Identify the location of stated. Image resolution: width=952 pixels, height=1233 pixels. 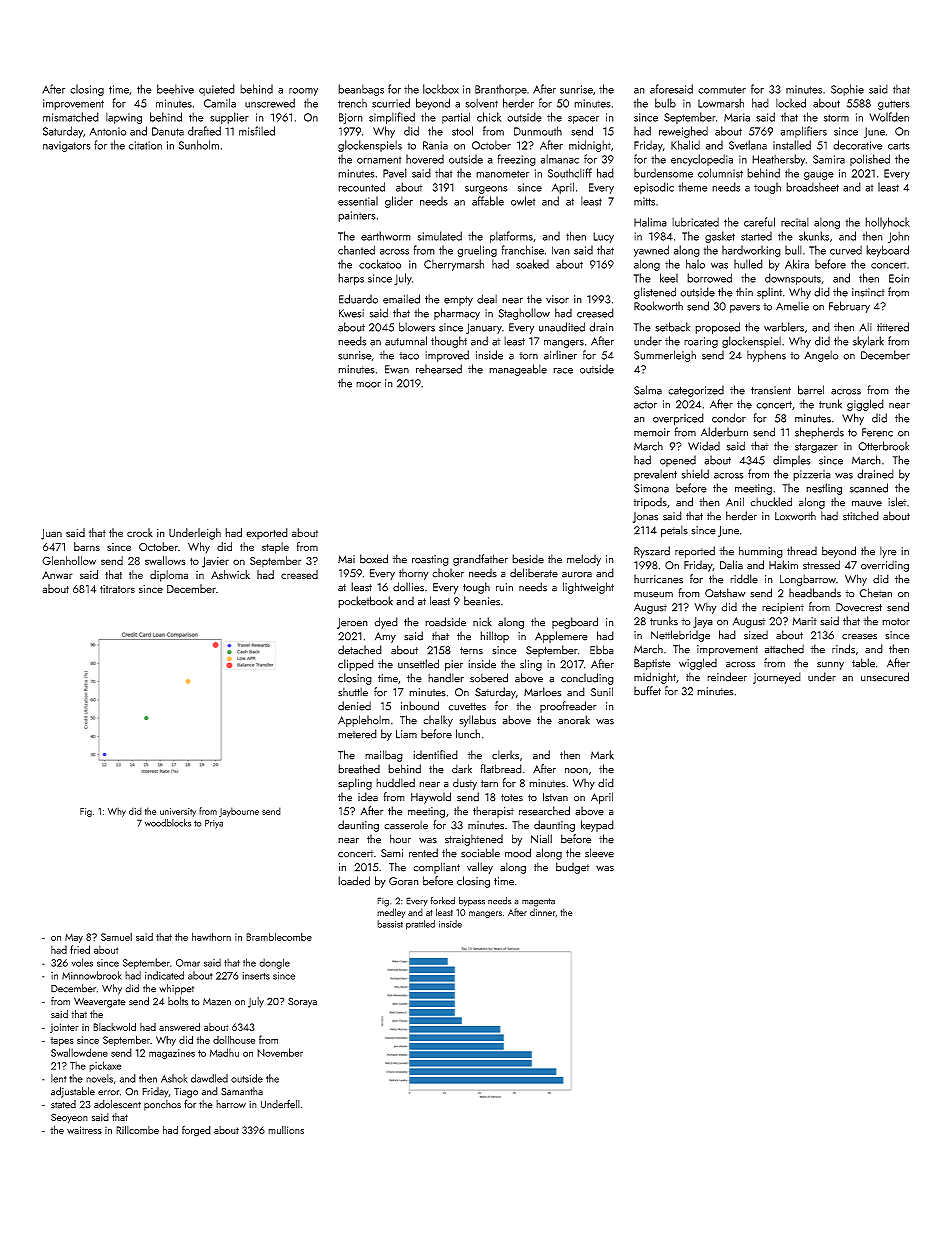
(63, 1104).
